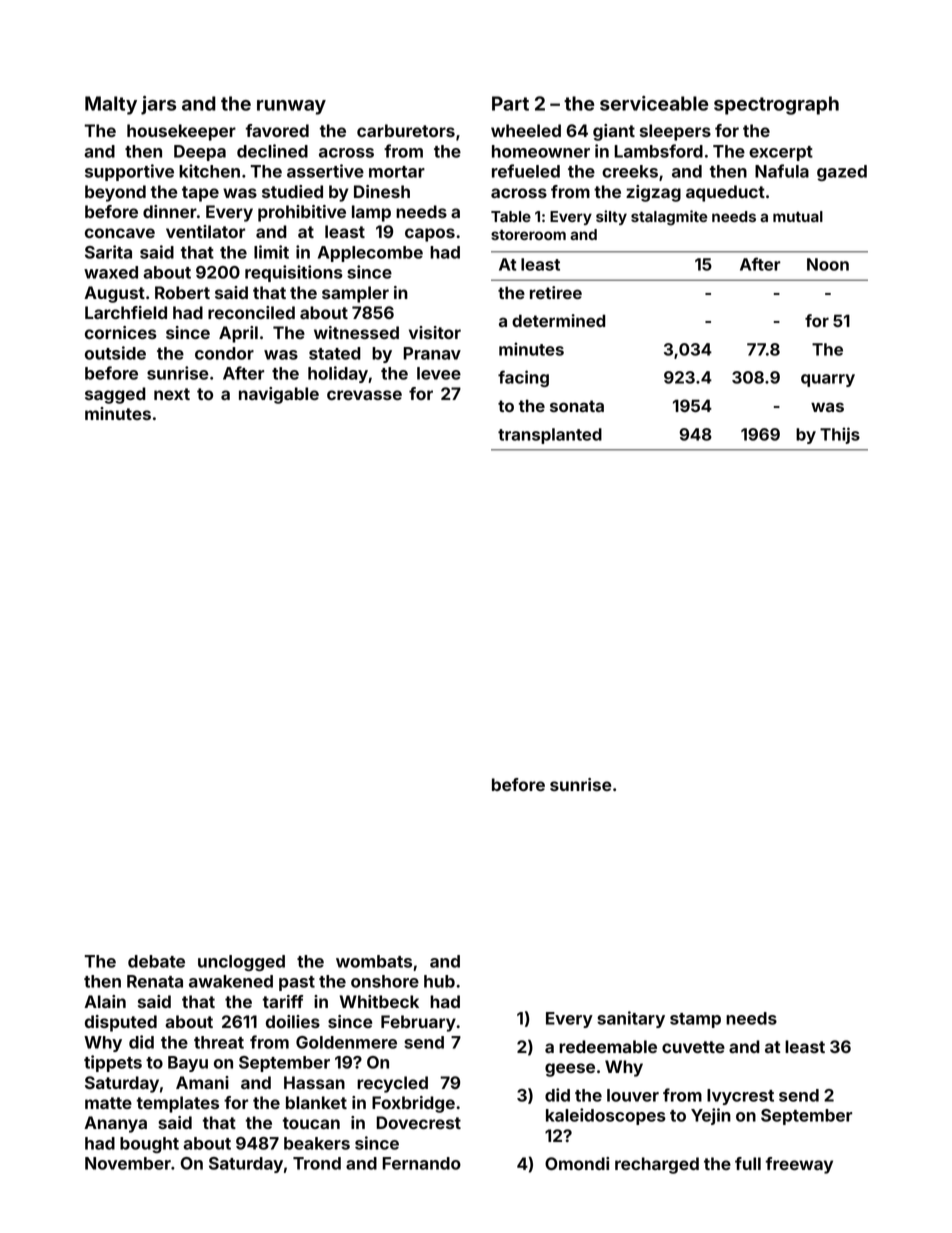 This page has height=1233, width=952. Describe the element at coordinates (277, 130) in the page. I see `favored` at that location.
